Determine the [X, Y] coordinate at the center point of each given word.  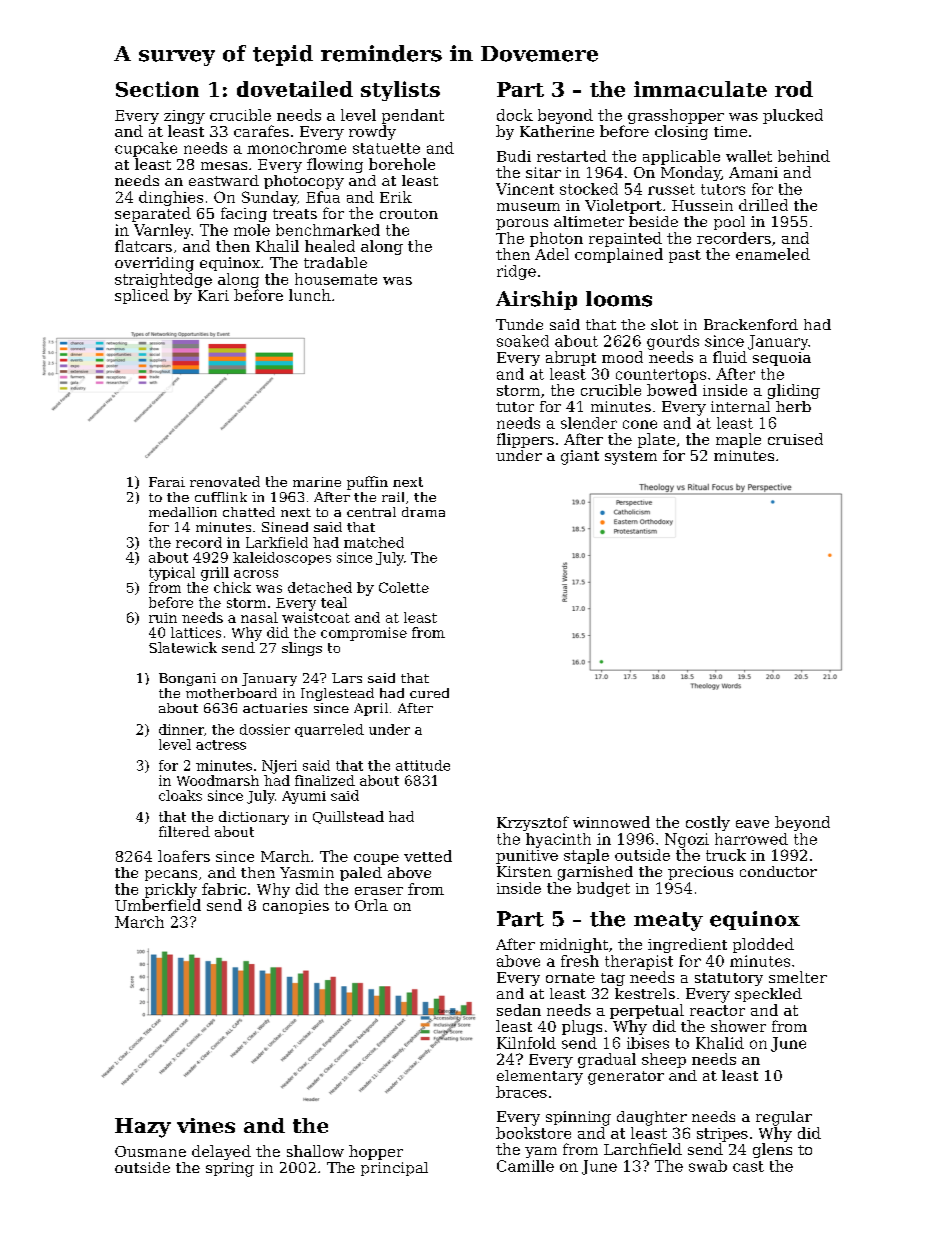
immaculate [700, 89]
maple [738, 440]
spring [230, 1169]
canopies [296, 907]
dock [515, 115]
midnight [574, 945]
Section [157, 89]
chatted [249, 512]
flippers [525, 440]
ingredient [687, 945]
